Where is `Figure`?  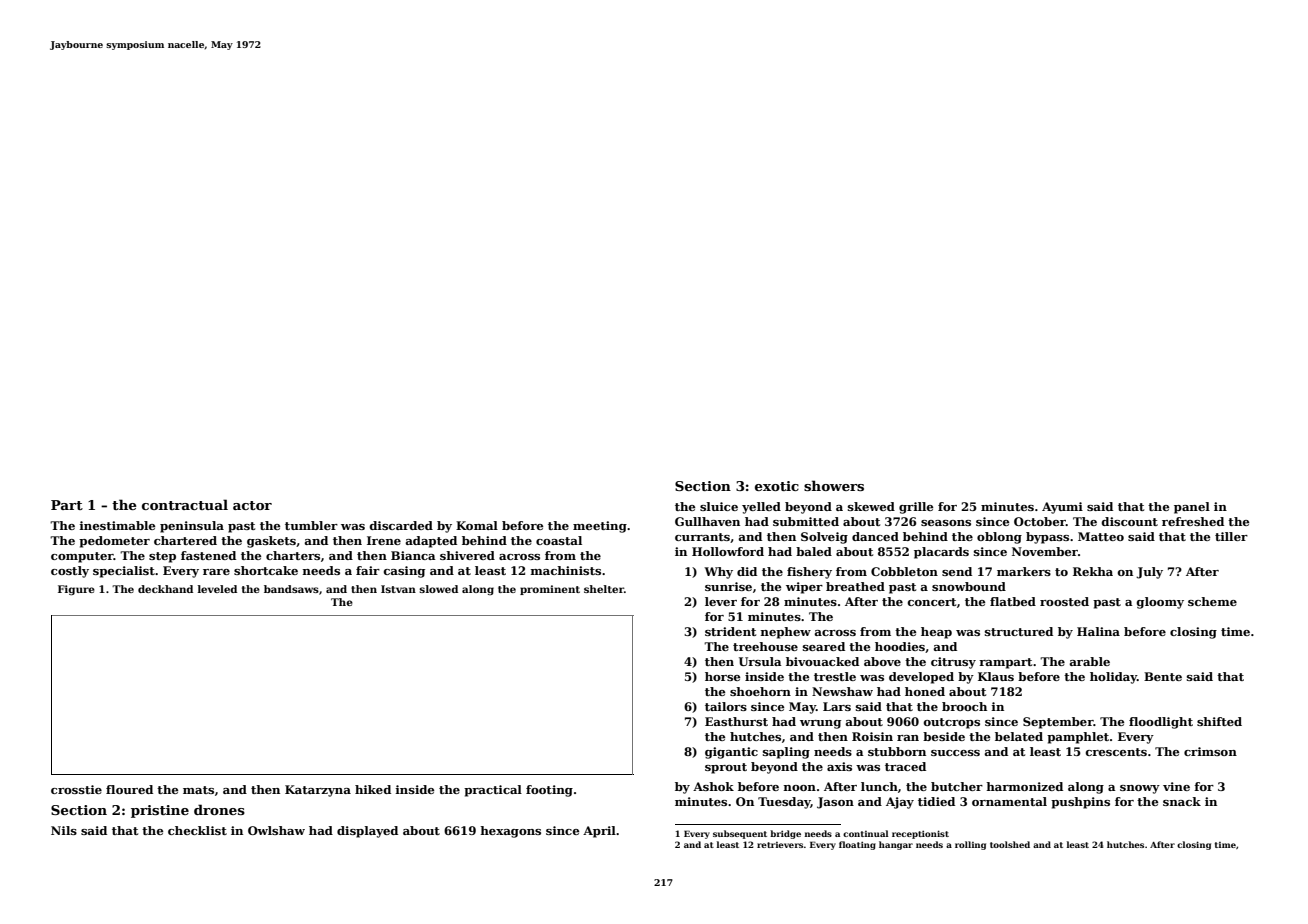 Figure is located at coordinates (76, 590).
